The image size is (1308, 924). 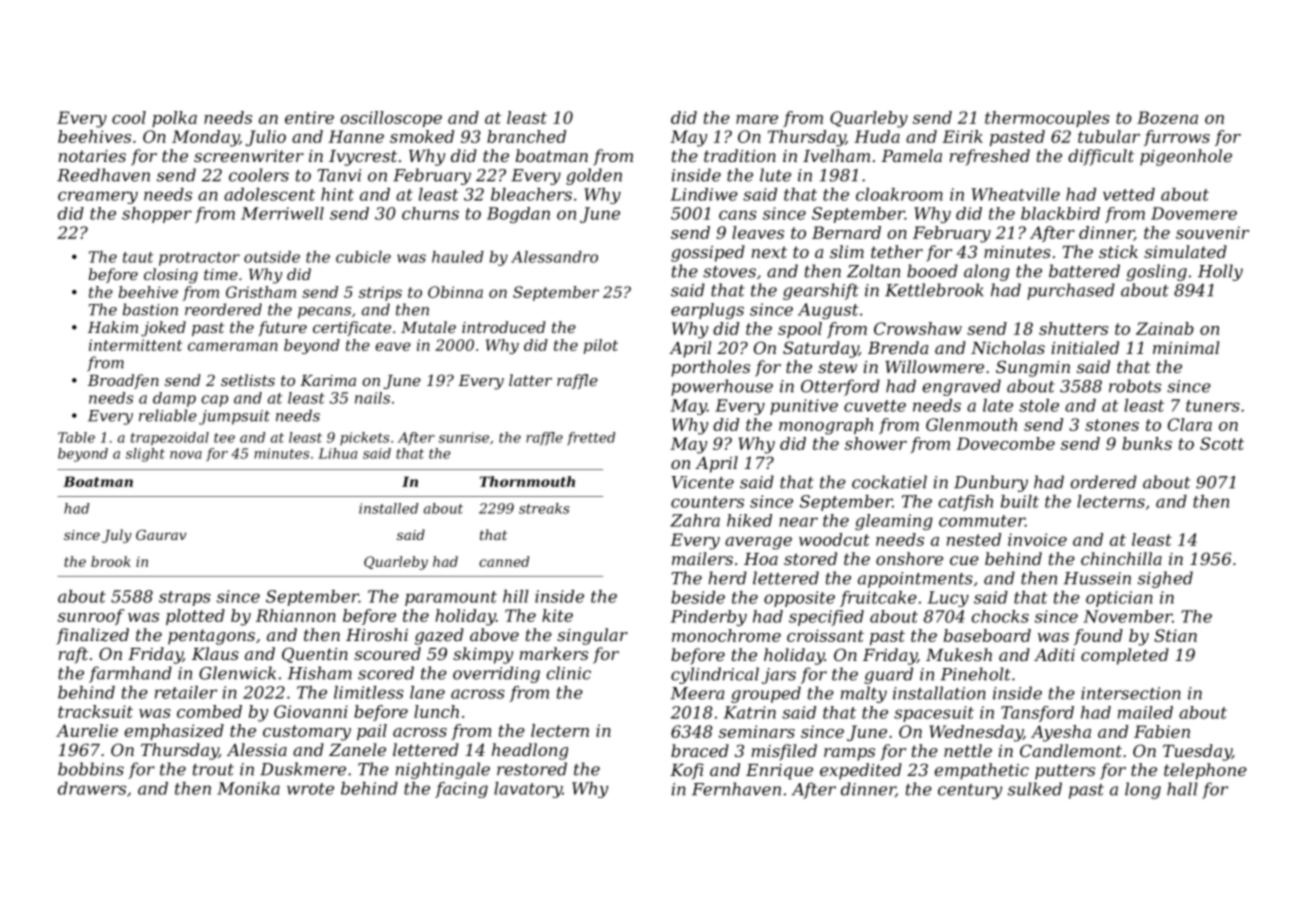 I want to click on raft, so click(x=73, y=655).
